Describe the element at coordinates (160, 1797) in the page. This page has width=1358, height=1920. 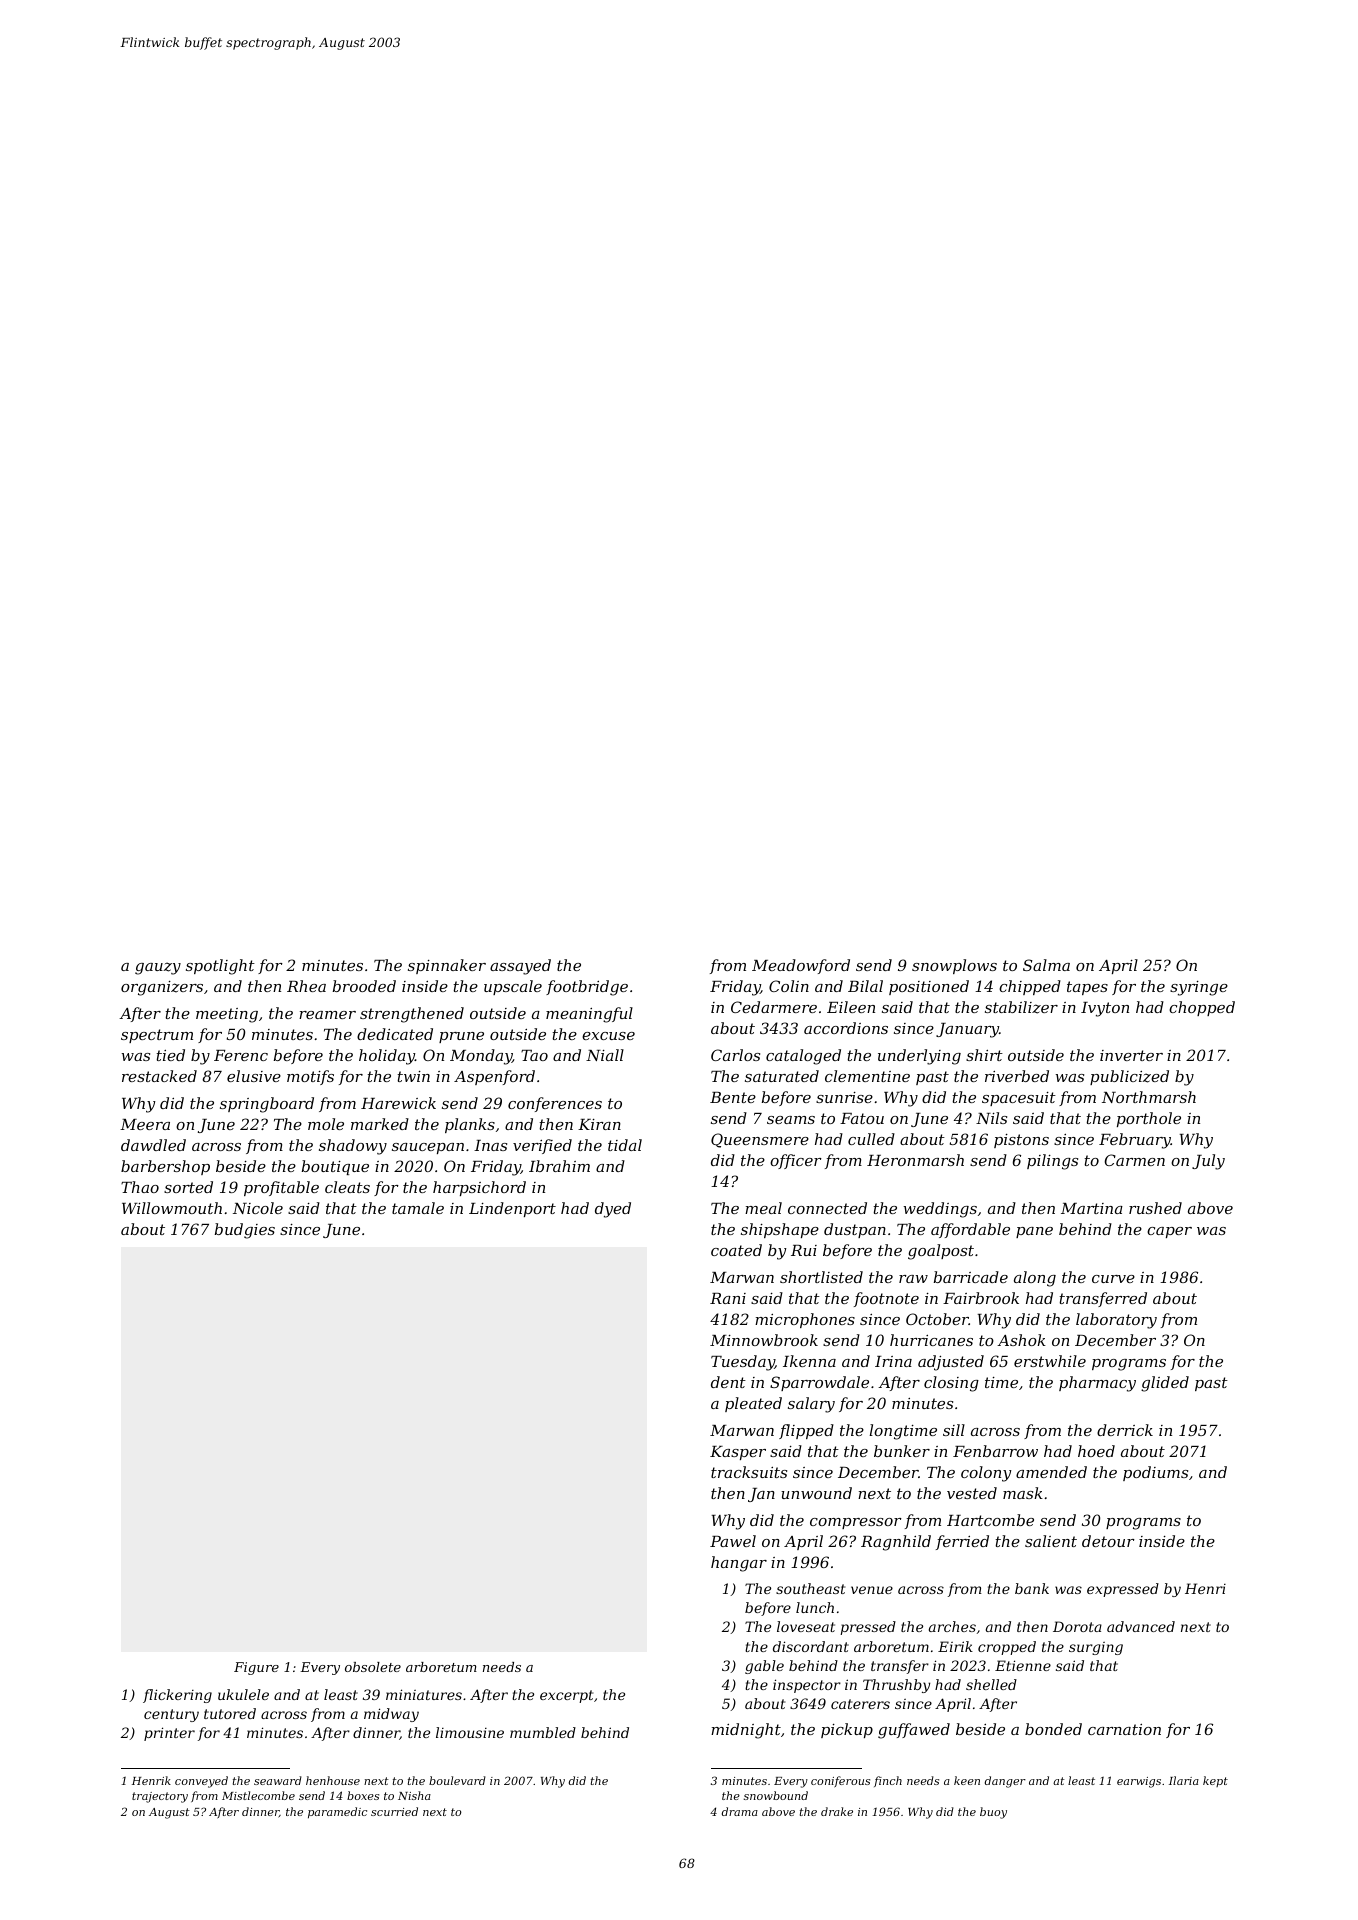
I see `trajectory` at that location.
